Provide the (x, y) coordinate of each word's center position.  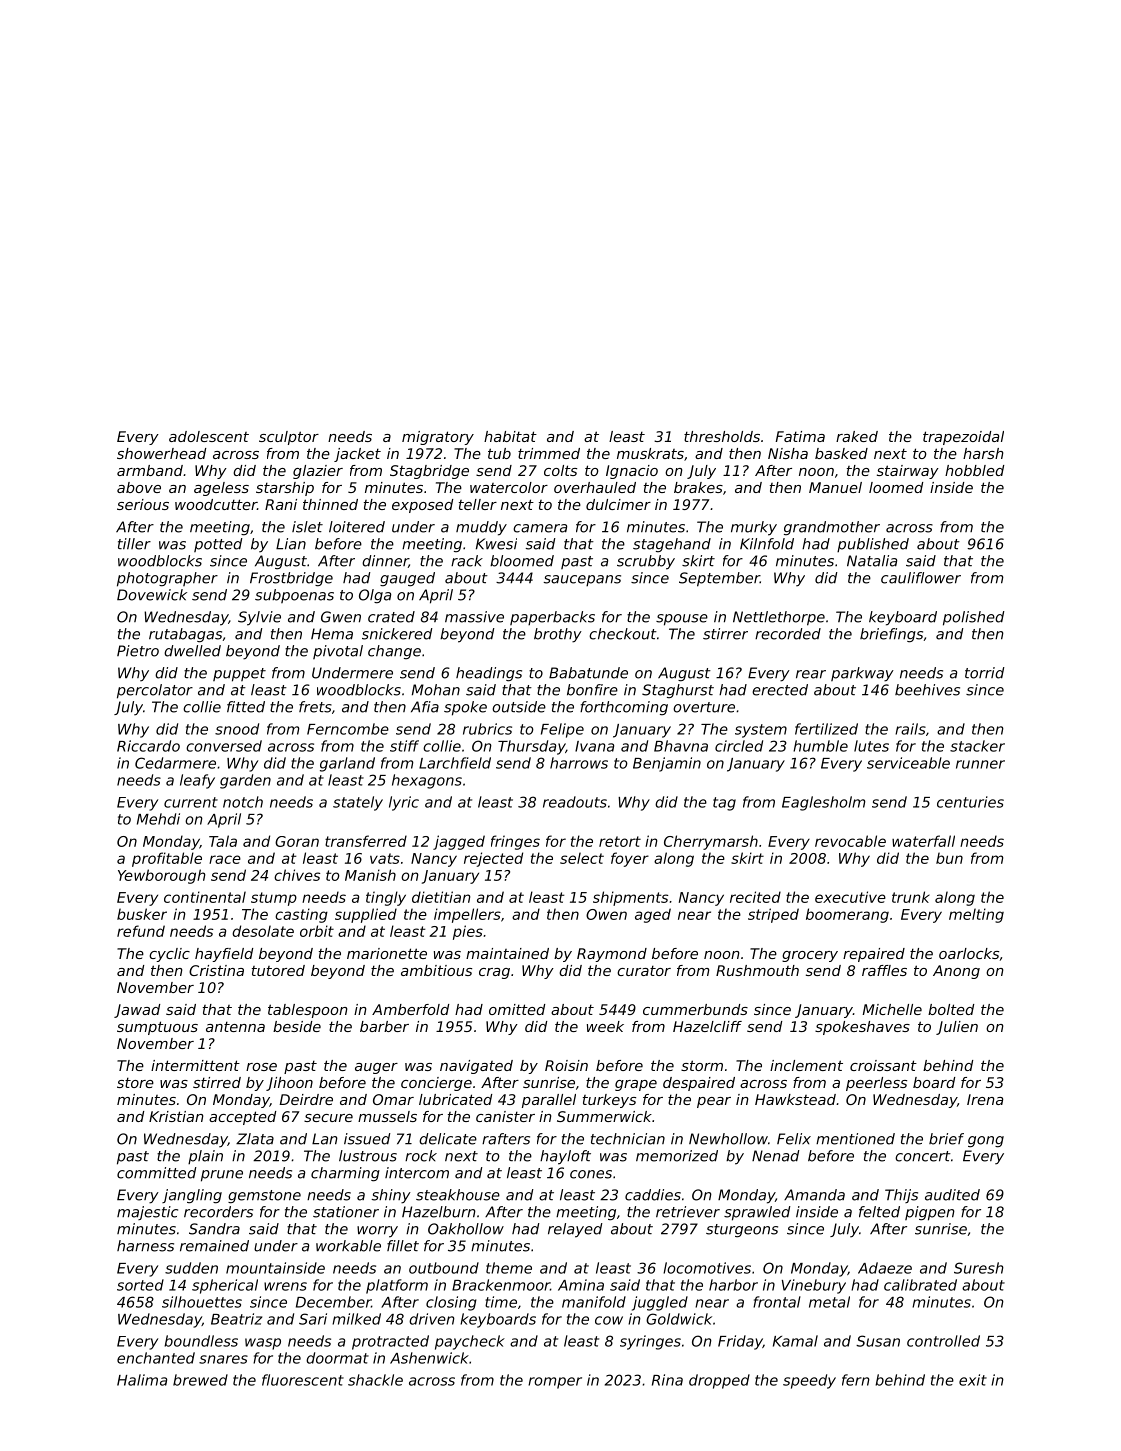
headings (489, 674)
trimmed (549, 453)
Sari (313, 1319)
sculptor (289, 438)
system (761, 731)
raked (857, 436)
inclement (806, 1065)
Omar (393, 1099)
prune (222, 1176)
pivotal (338, 652)
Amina (581, 1285)
